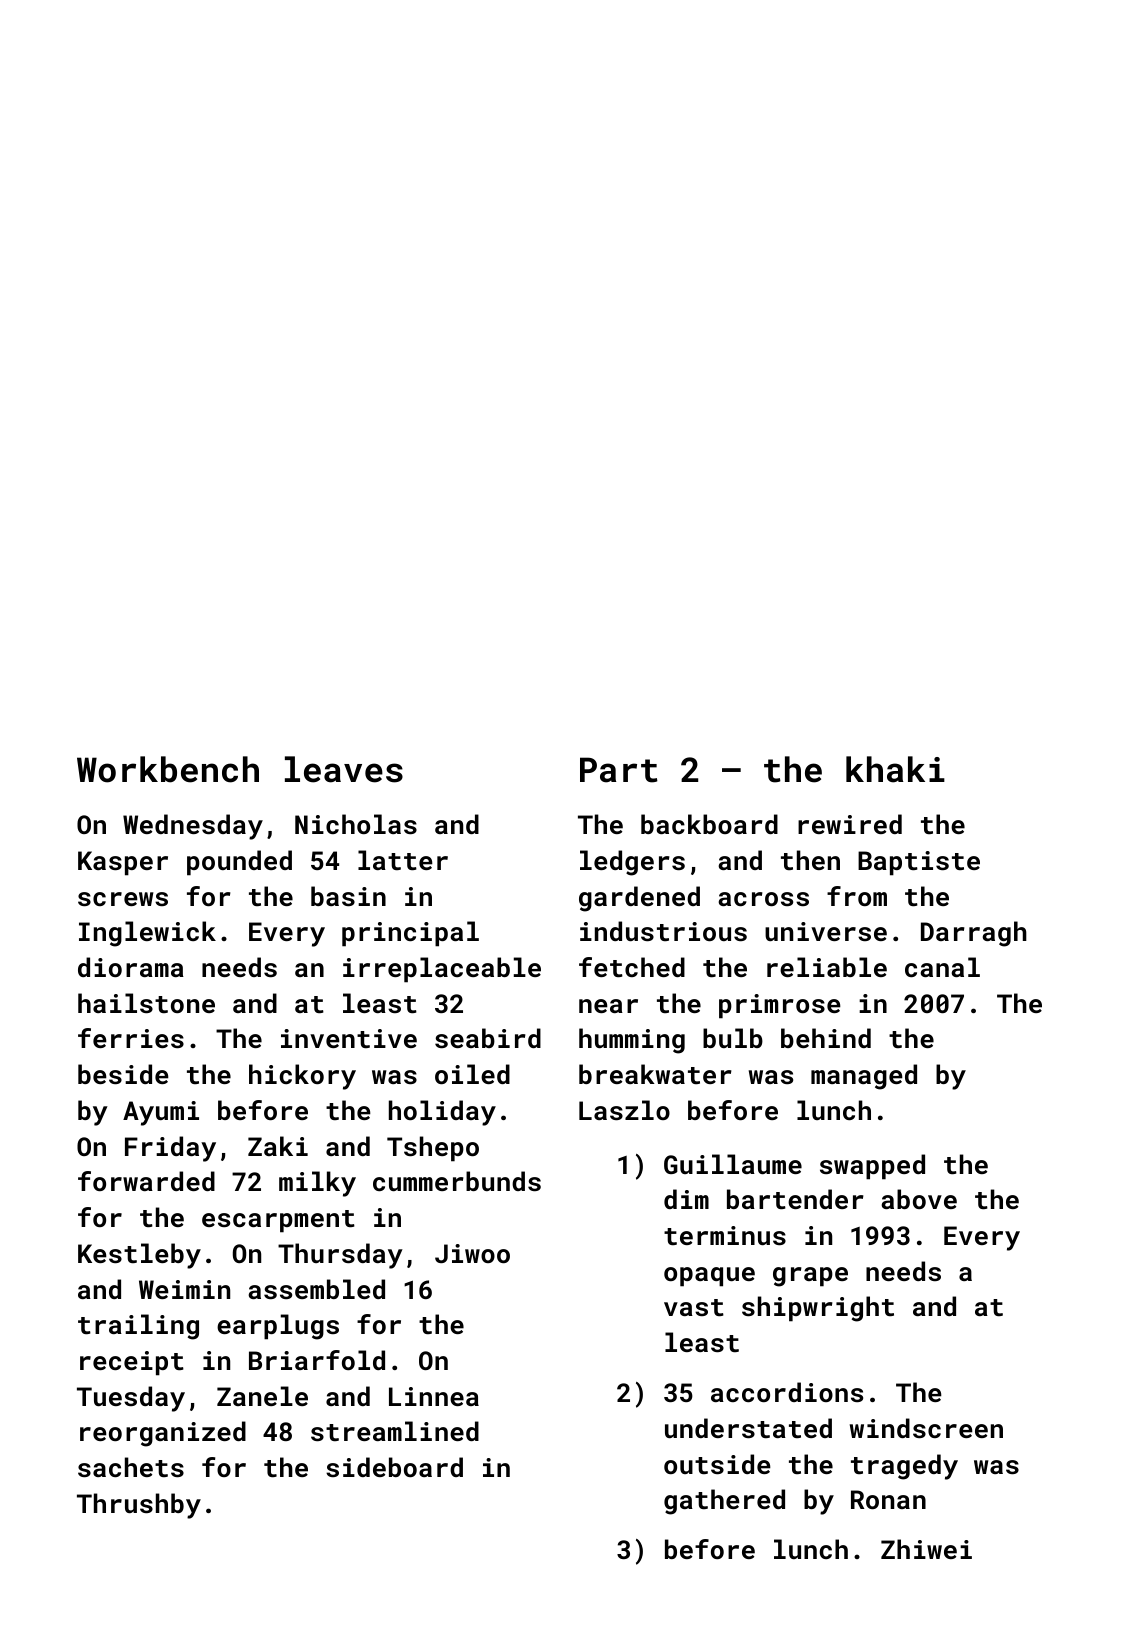 This document has height=1631, width=1126. Describe the element at coordinates (434, 1396) in the document. I see `Linnea` at that location.
